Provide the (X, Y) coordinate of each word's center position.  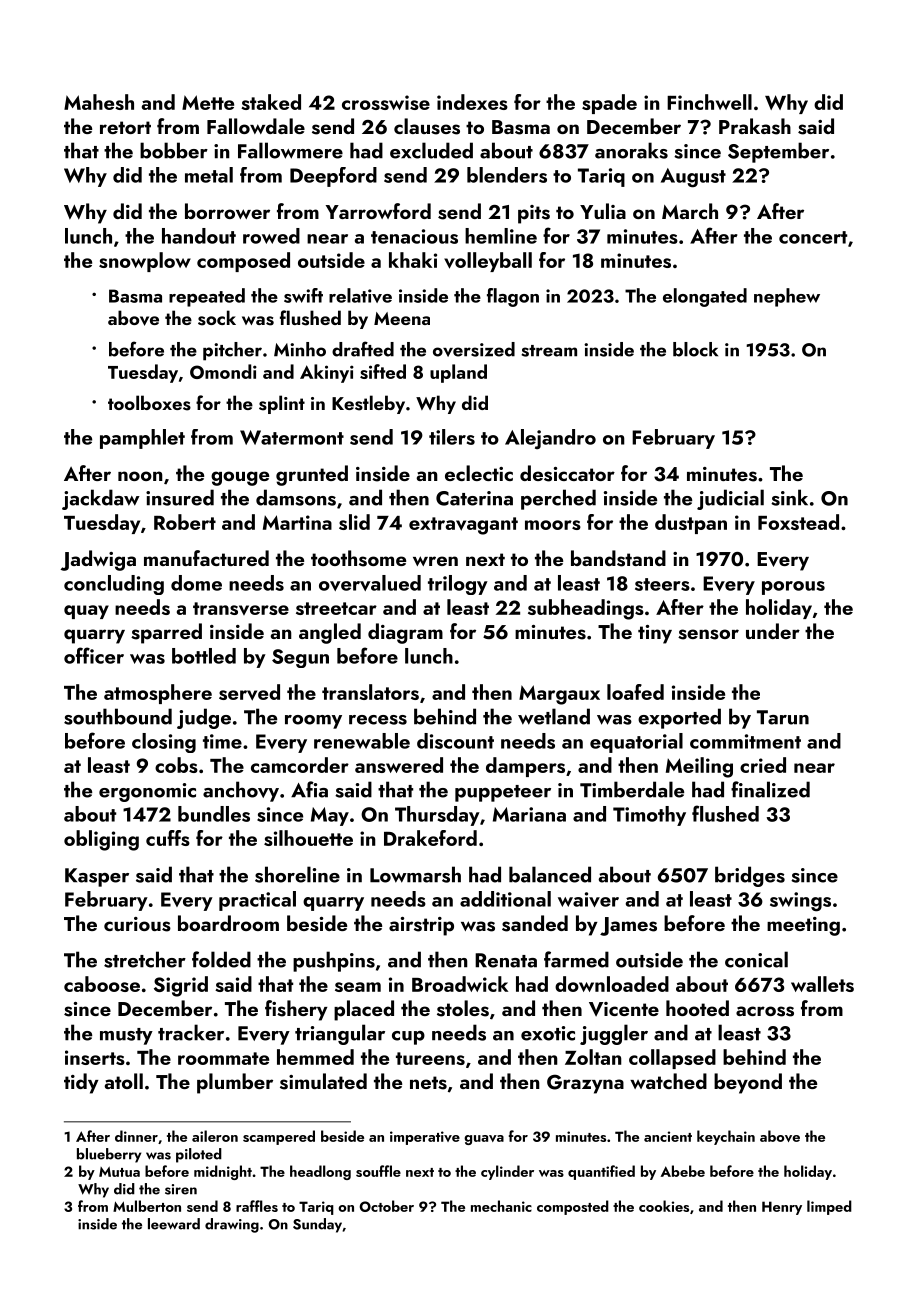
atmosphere (158, 694)
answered (399, 765)
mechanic (501, 1206)
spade (609, 104)
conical (756, 959)
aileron (215, 1136)
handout (199, 236)
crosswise (386, 102)
